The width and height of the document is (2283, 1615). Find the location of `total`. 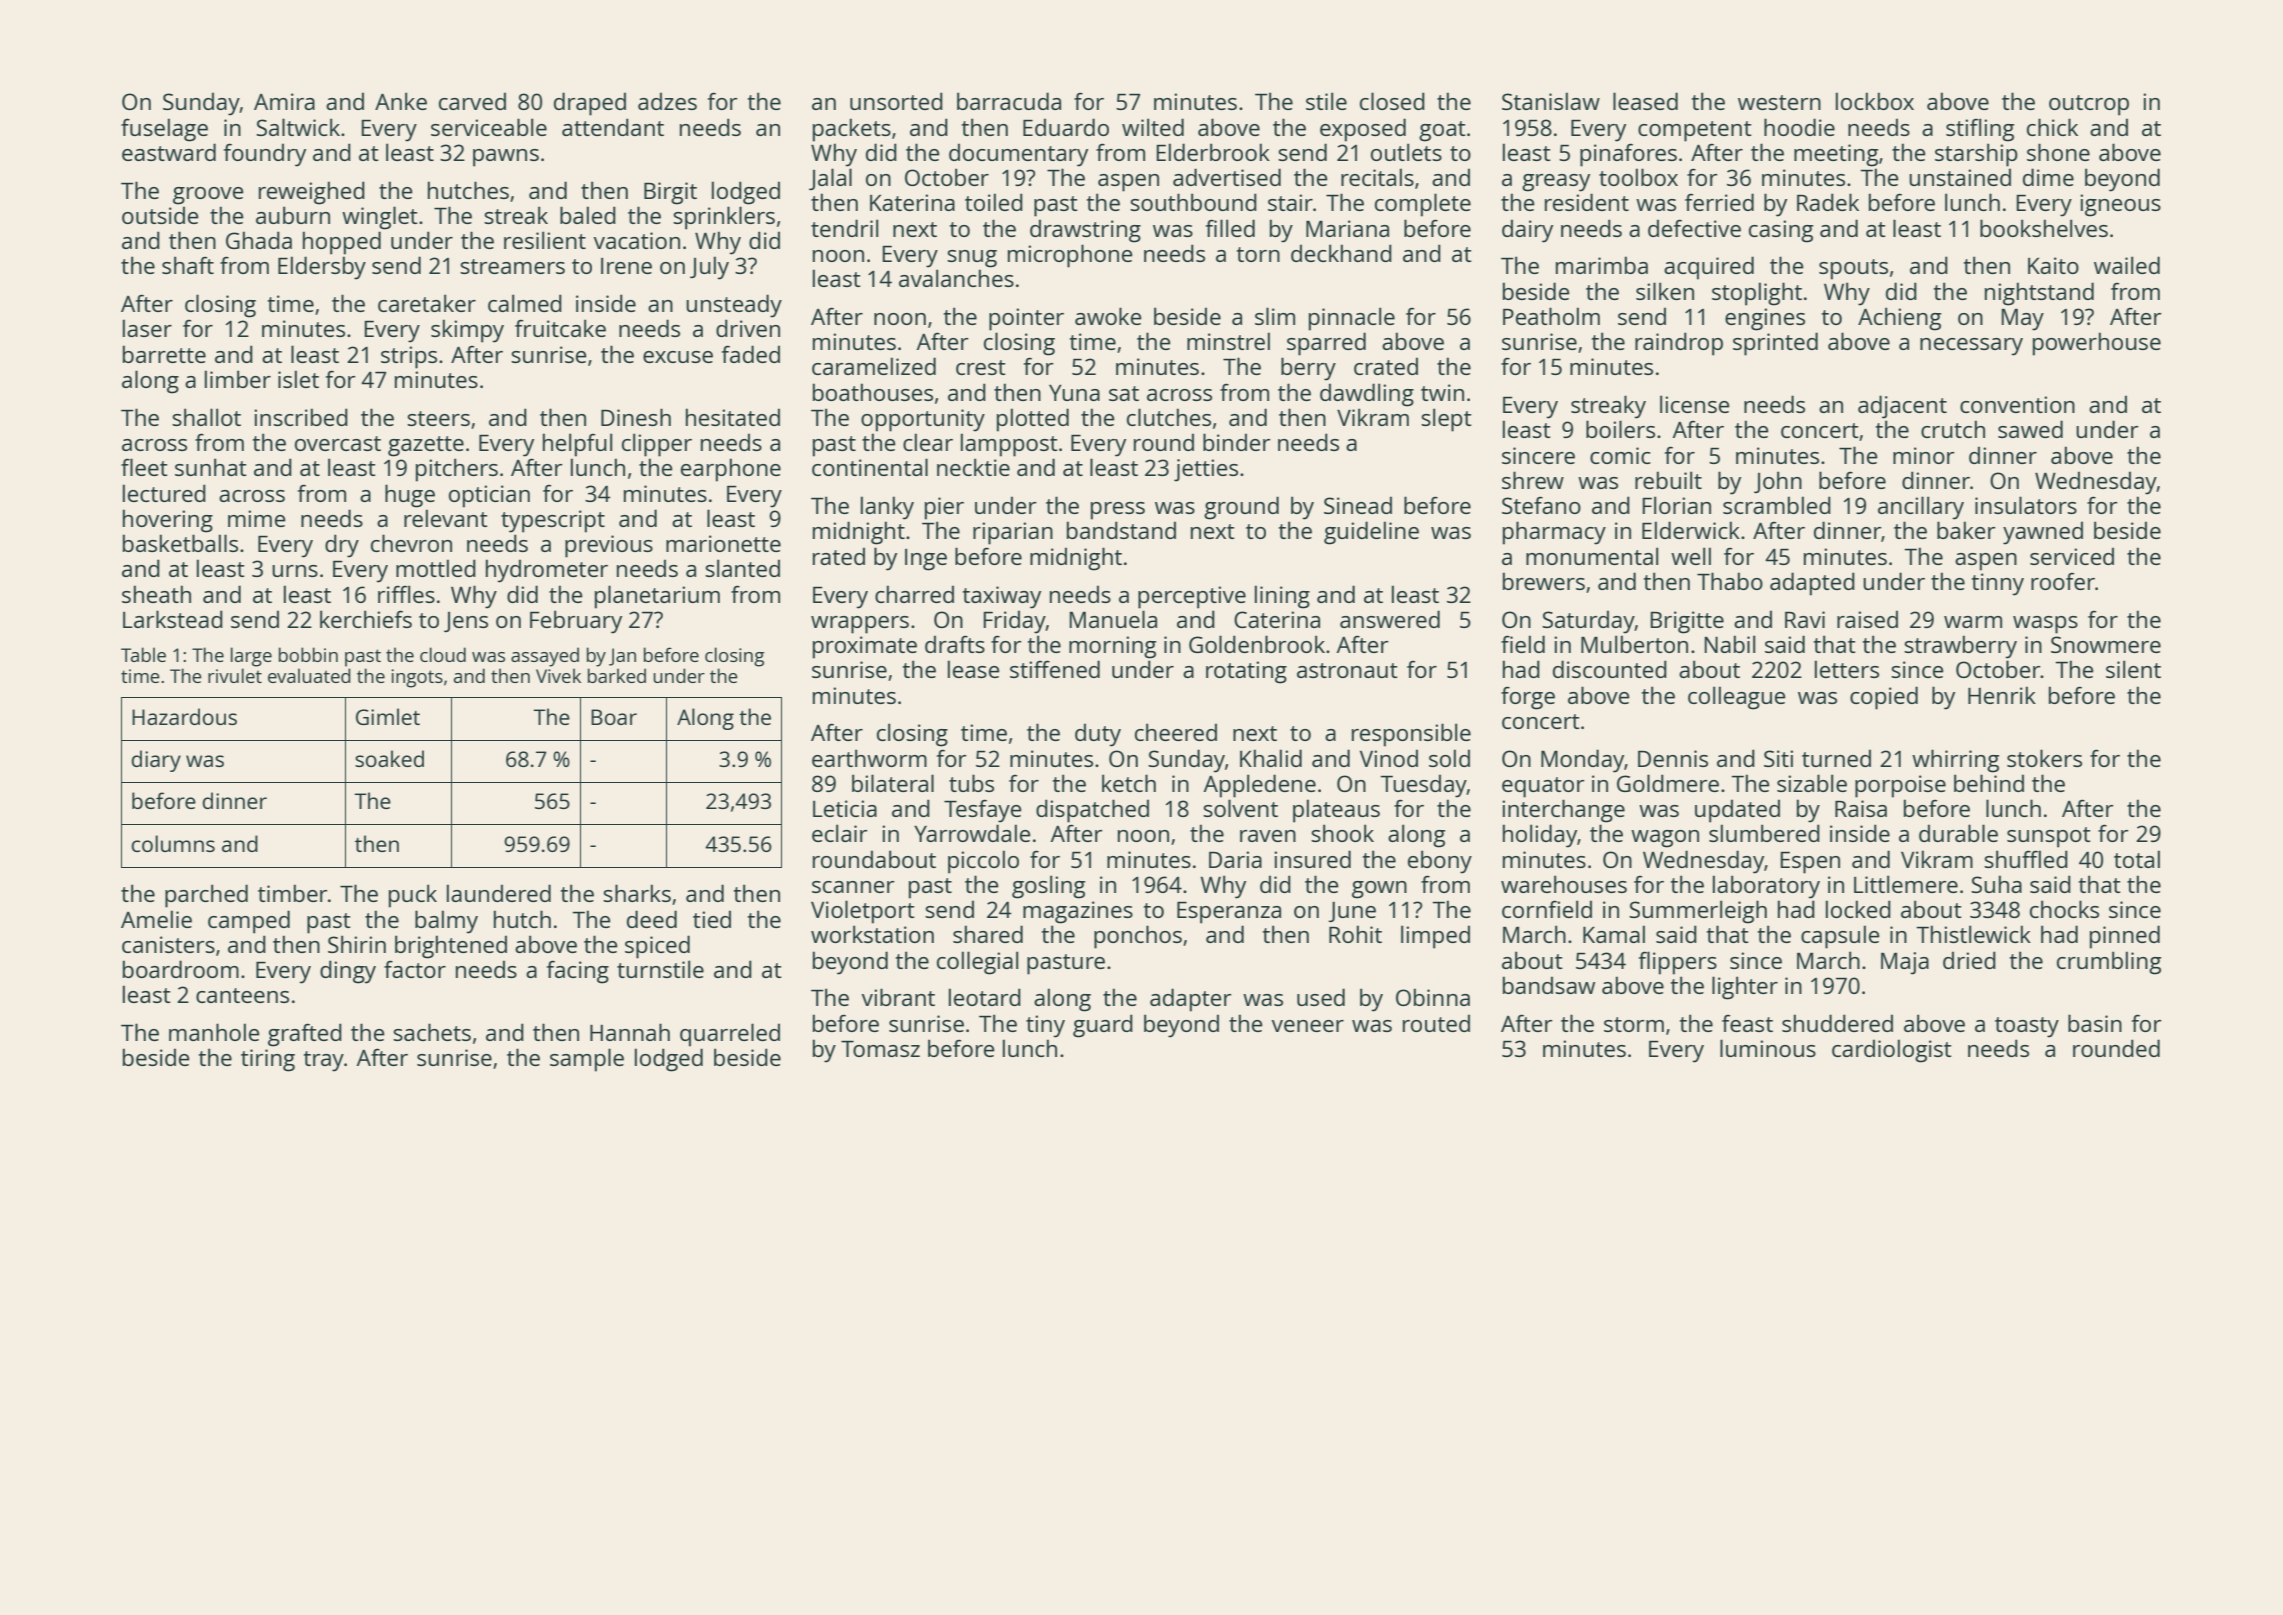

total is located at coordinates (2137, 859).
